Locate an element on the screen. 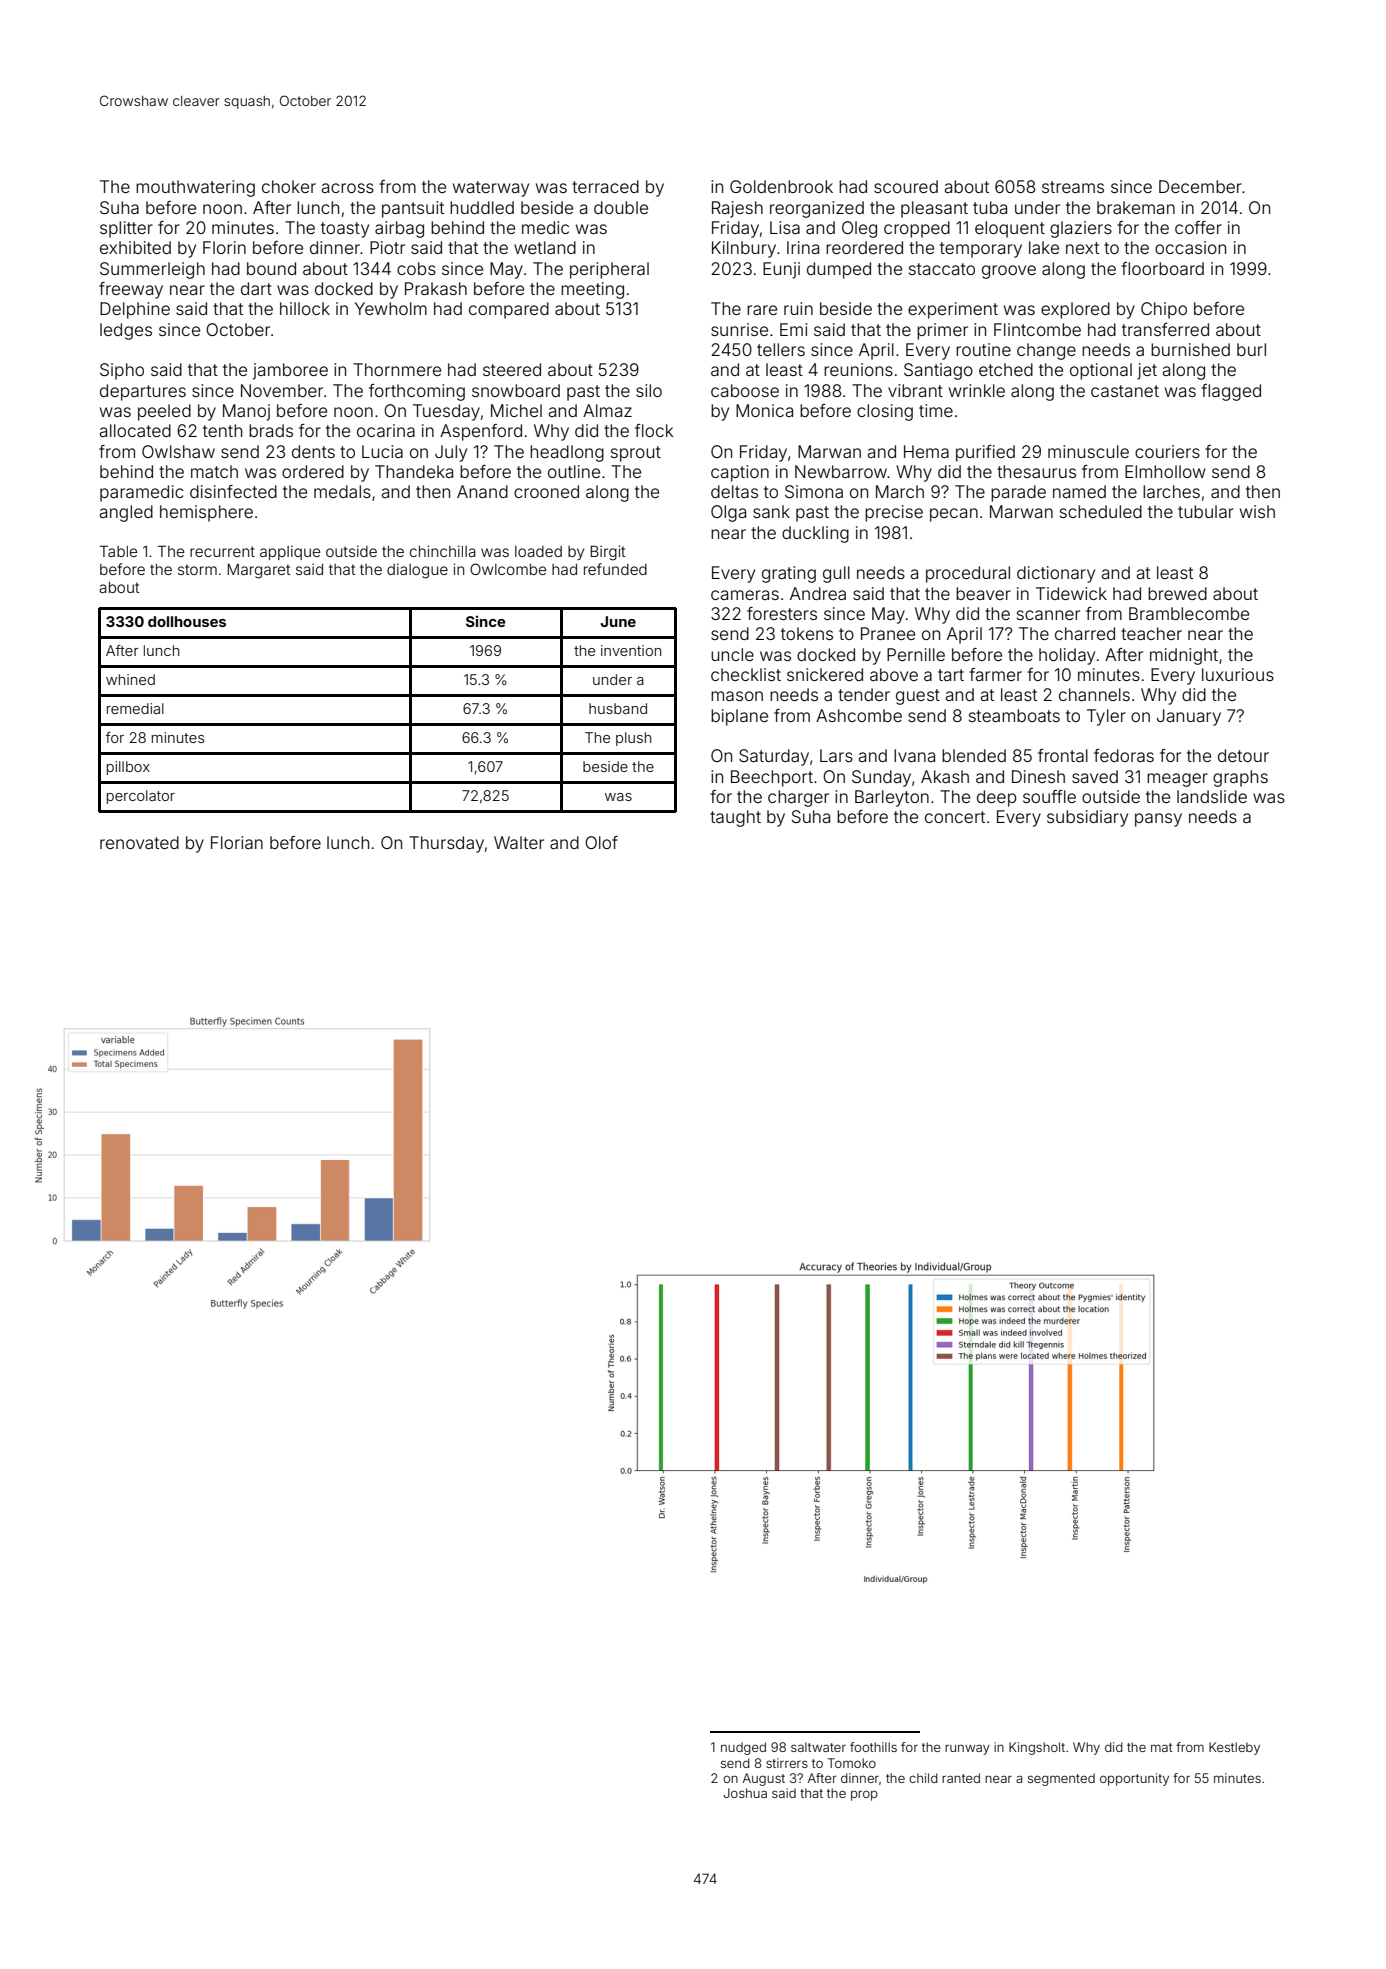  purified is located at coordinates (985, 453).
